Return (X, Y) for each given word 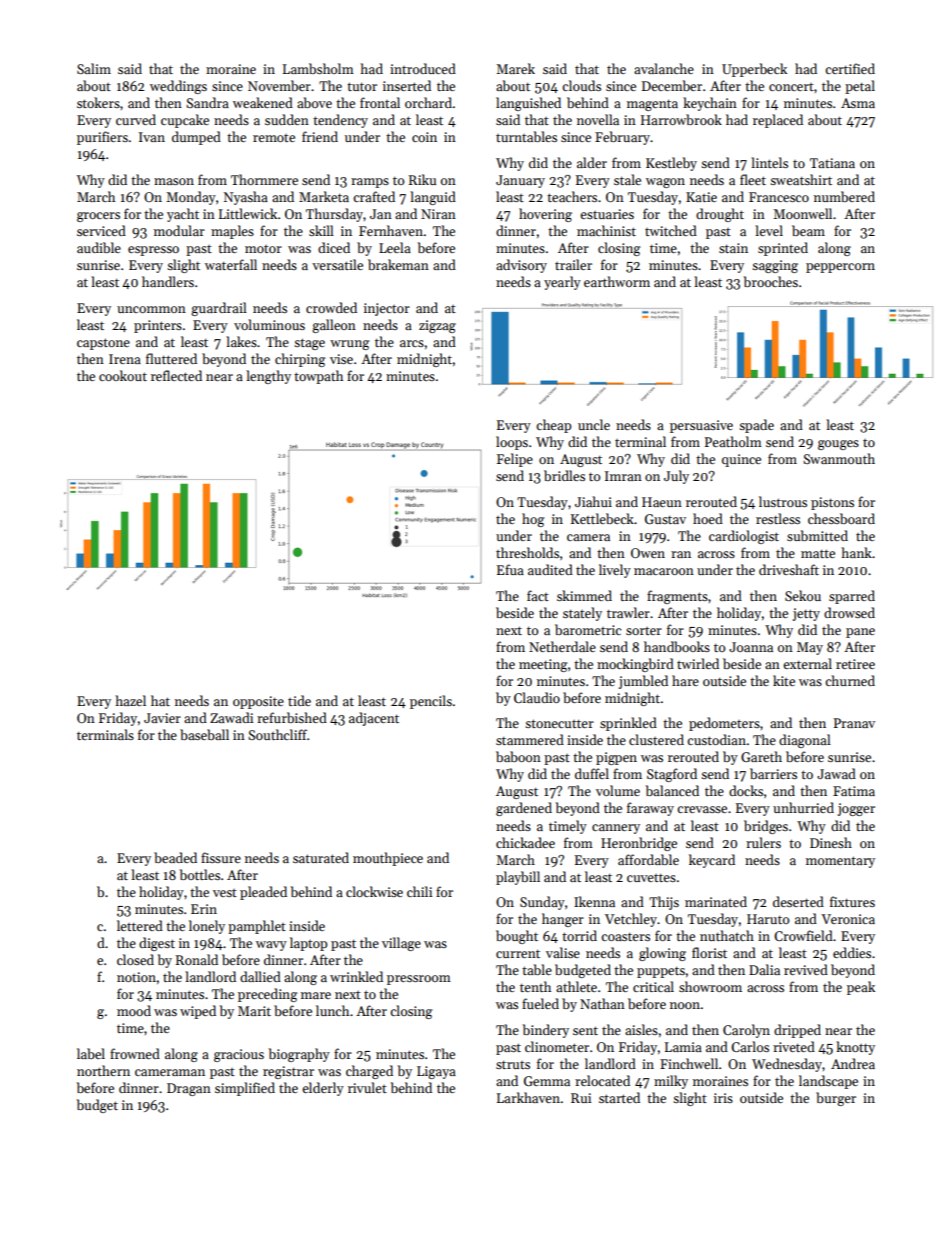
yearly (562, 283)
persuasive (701, 426)
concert (791, 87)
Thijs (664, 903)
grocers (98, 217)
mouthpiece (388, 859)
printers (158, 326)
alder (592, 162)
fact (538, 595)
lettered (140, 925)
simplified (245, 1089)
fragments (677, 597)
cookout (123, 375)
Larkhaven (528, 1097)
